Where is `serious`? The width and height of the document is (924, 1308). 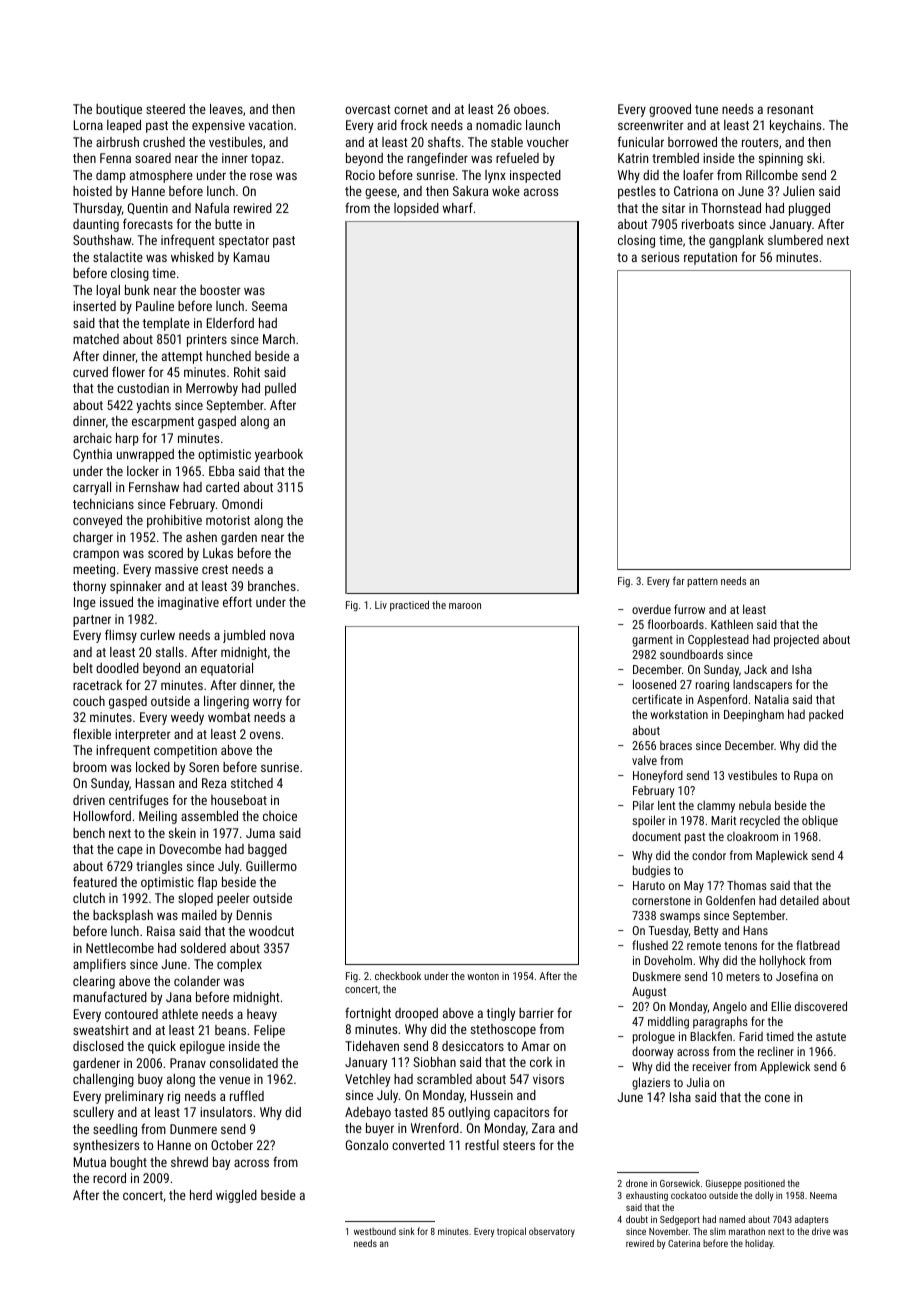
serious is located at coordinates (660, 257).
